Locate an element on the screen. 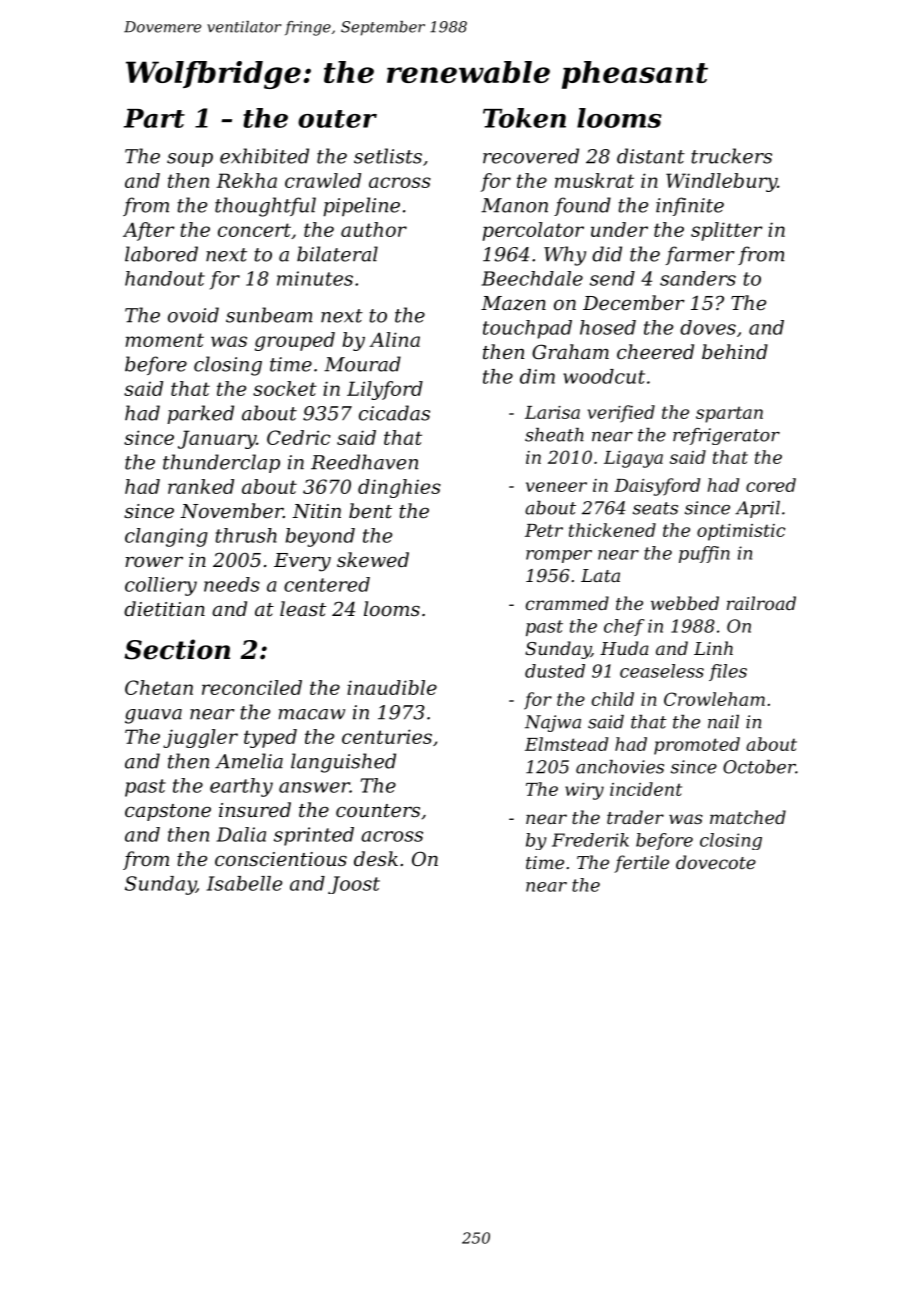 This screenshot has height=1311, width=924. ranked is located at coordinates (201, 486).
